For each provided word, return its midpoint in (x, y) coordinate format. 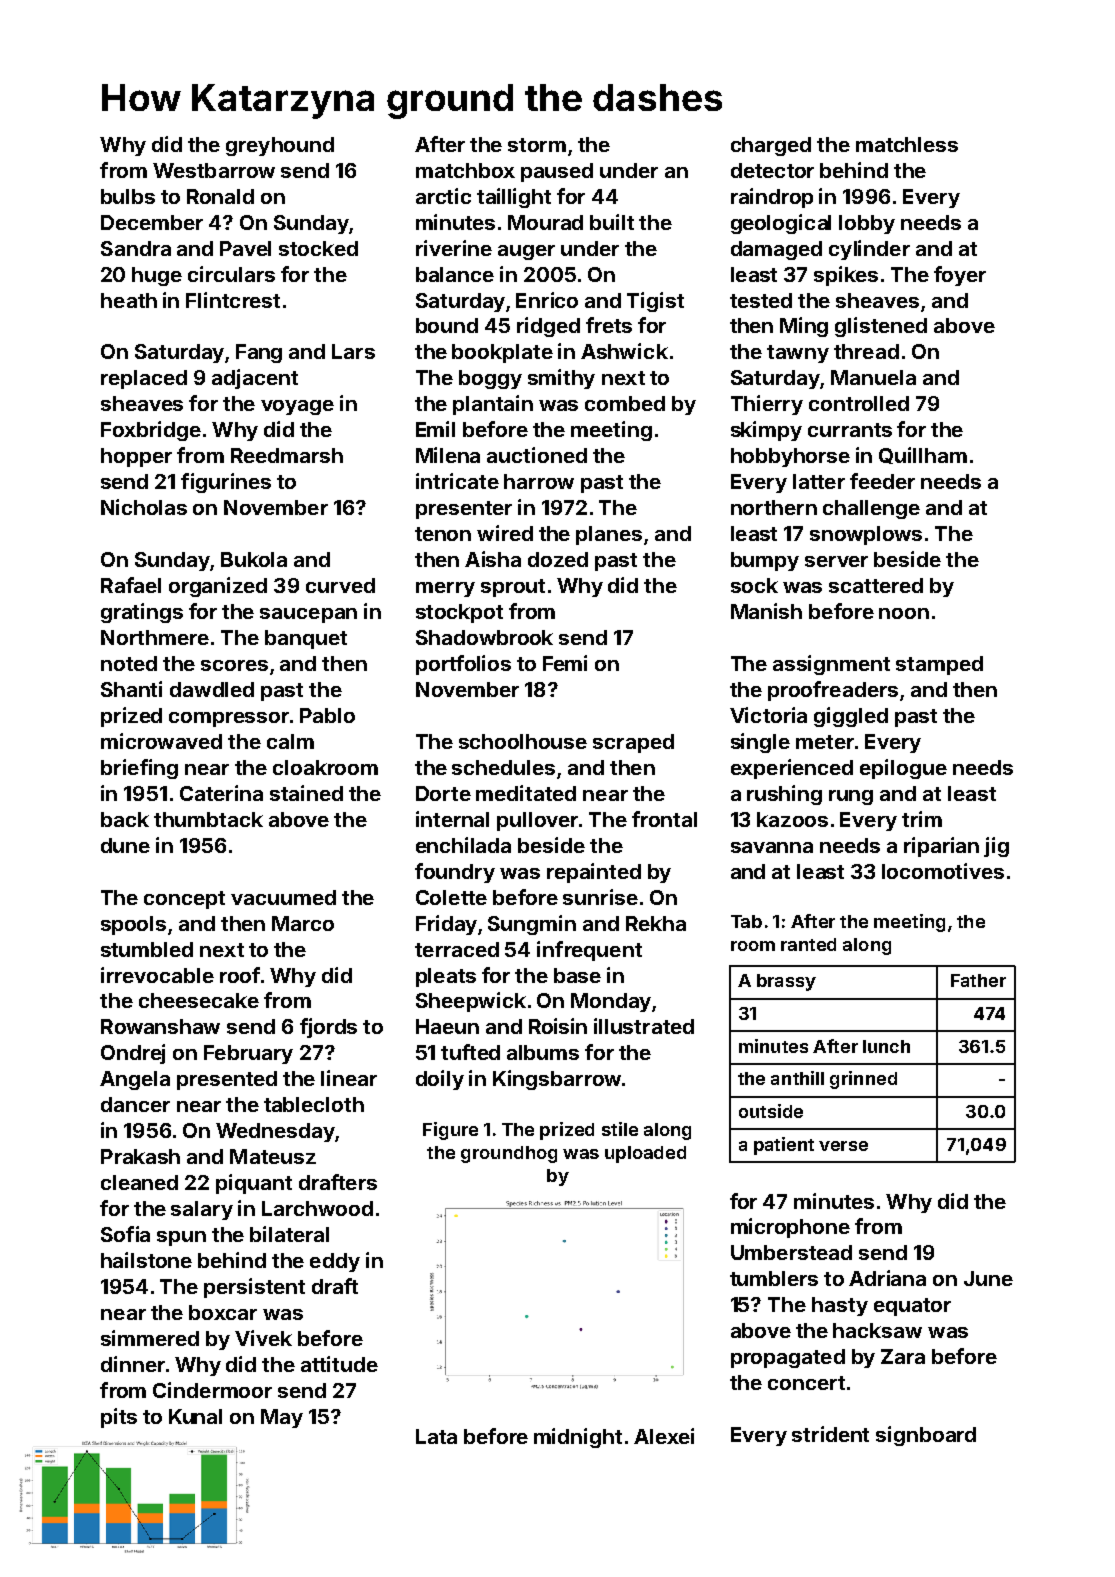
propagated (788, 1358)
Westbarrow (214, 170)
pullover (537, 821)
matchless (907, 144)
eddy (335, 1262)
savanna (772, 847)
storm (537, 145)
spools (133, 925)
